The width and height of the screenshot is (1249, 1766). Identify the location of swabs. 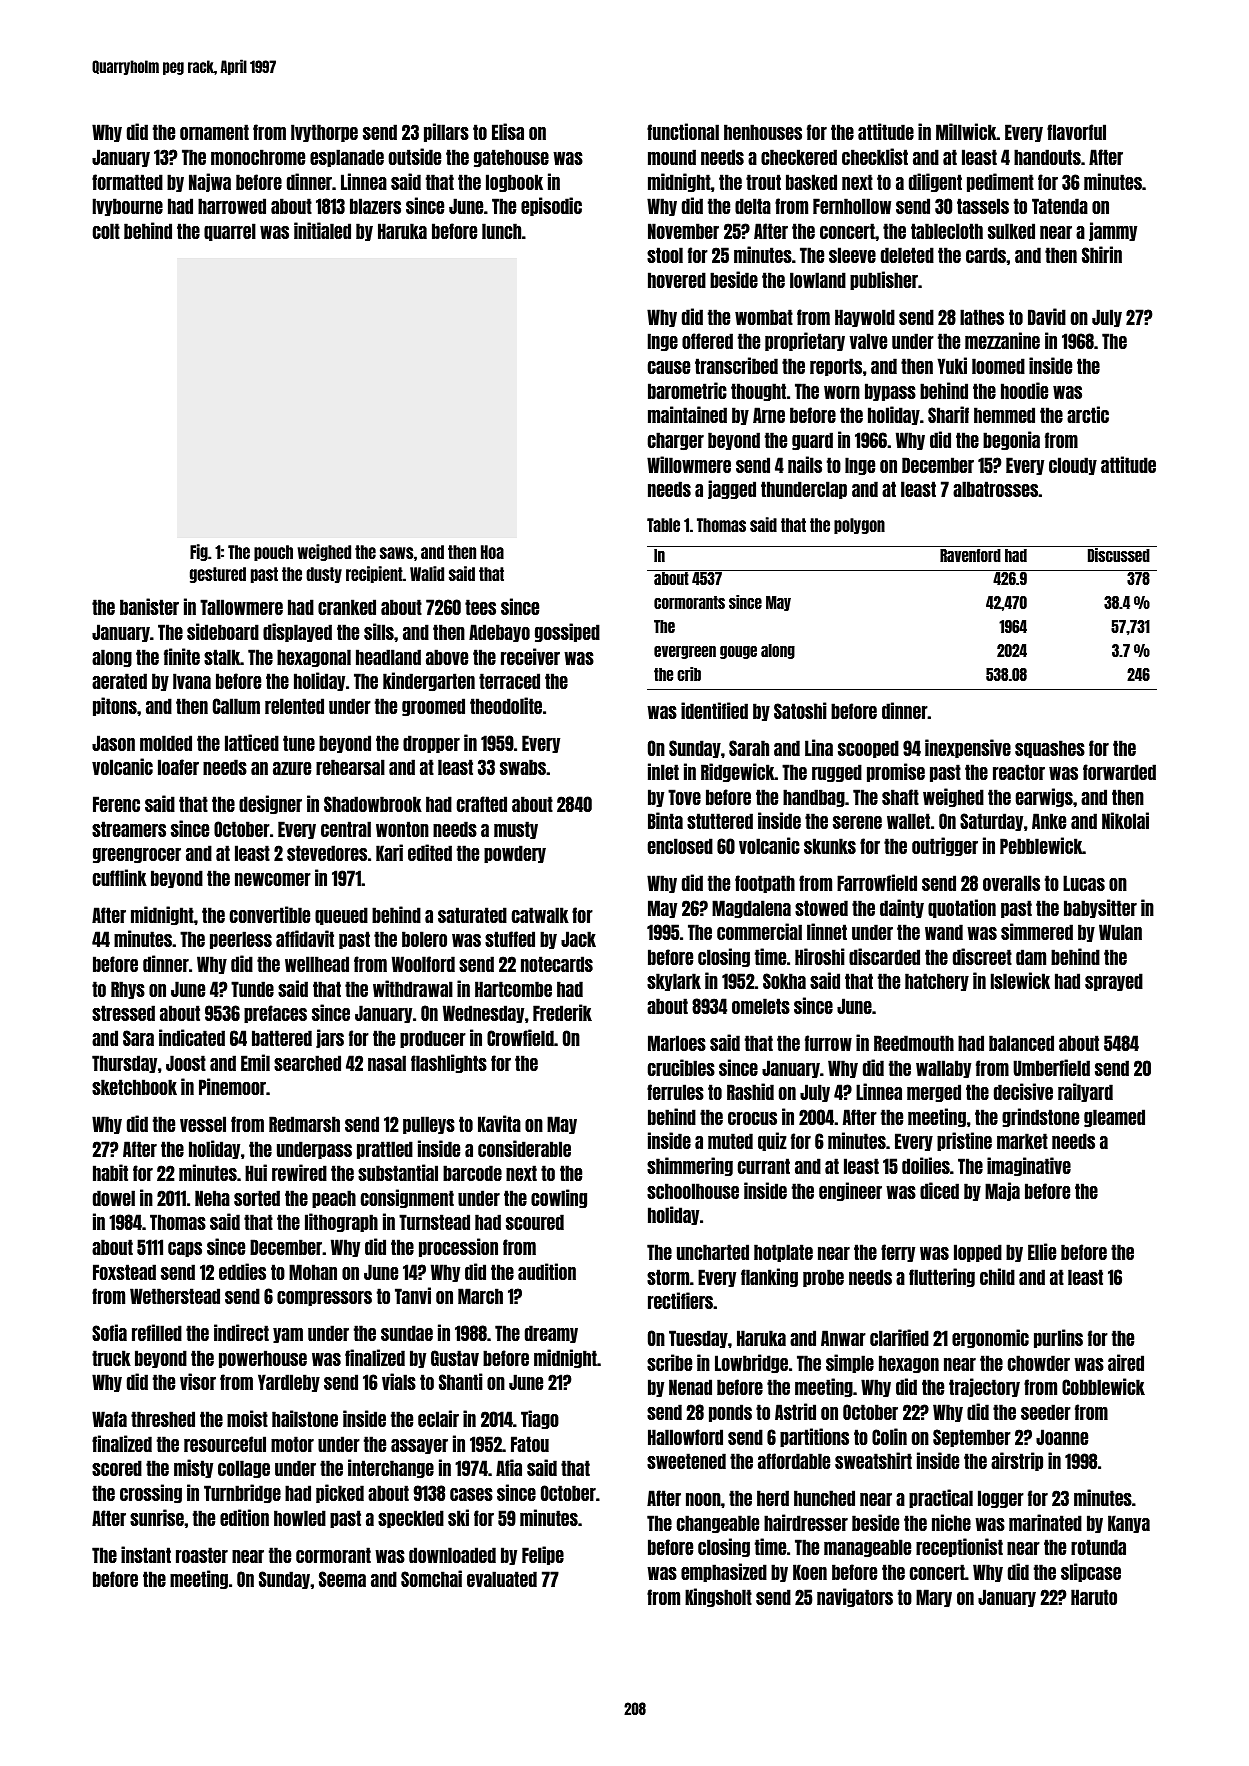
(523, 767).
